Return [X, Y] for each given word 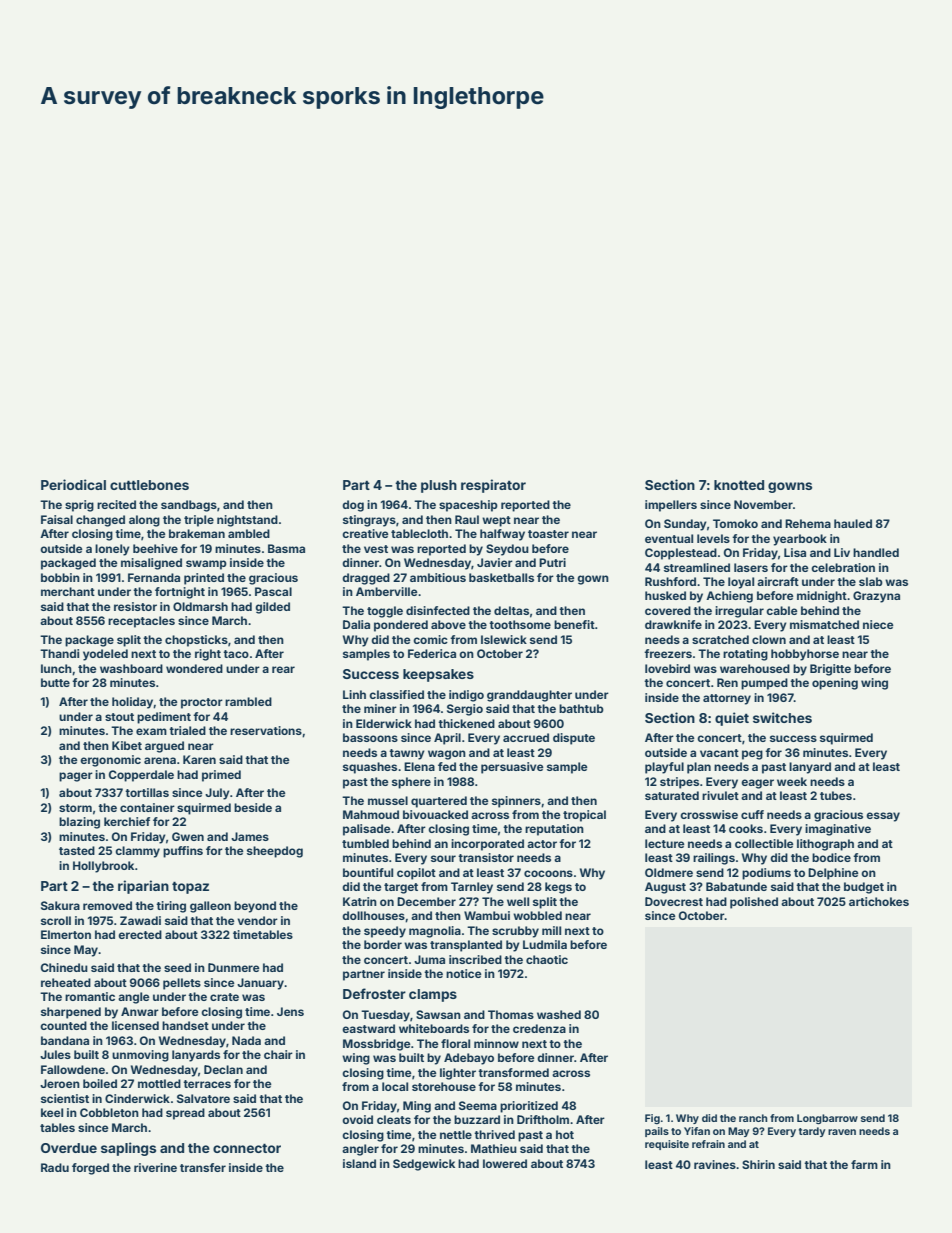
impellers [671, 506]
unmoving [140, 1056]
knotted [739, 485]
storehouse [444, 1086]
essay [883, 817]
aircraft [778, 581]
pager [76, 777]
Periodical [73, 484]
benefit [574, 624]
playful [664, 768]
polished [754, 903]
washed [559, 1014]
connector [247, 1148]
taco [236, 654]
